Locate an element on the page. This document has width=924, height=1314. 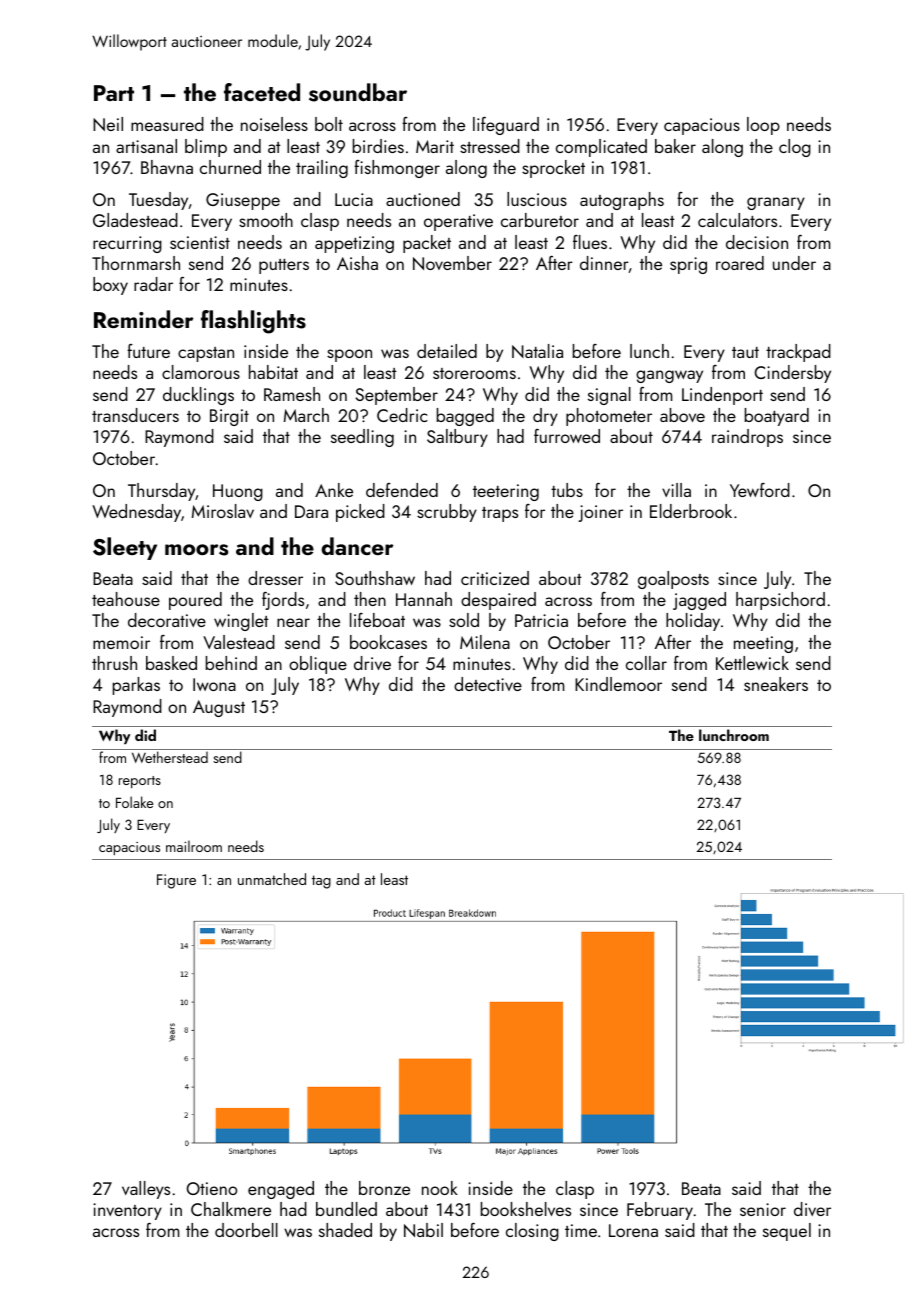
Folake is located at coordinates (134, 802).
